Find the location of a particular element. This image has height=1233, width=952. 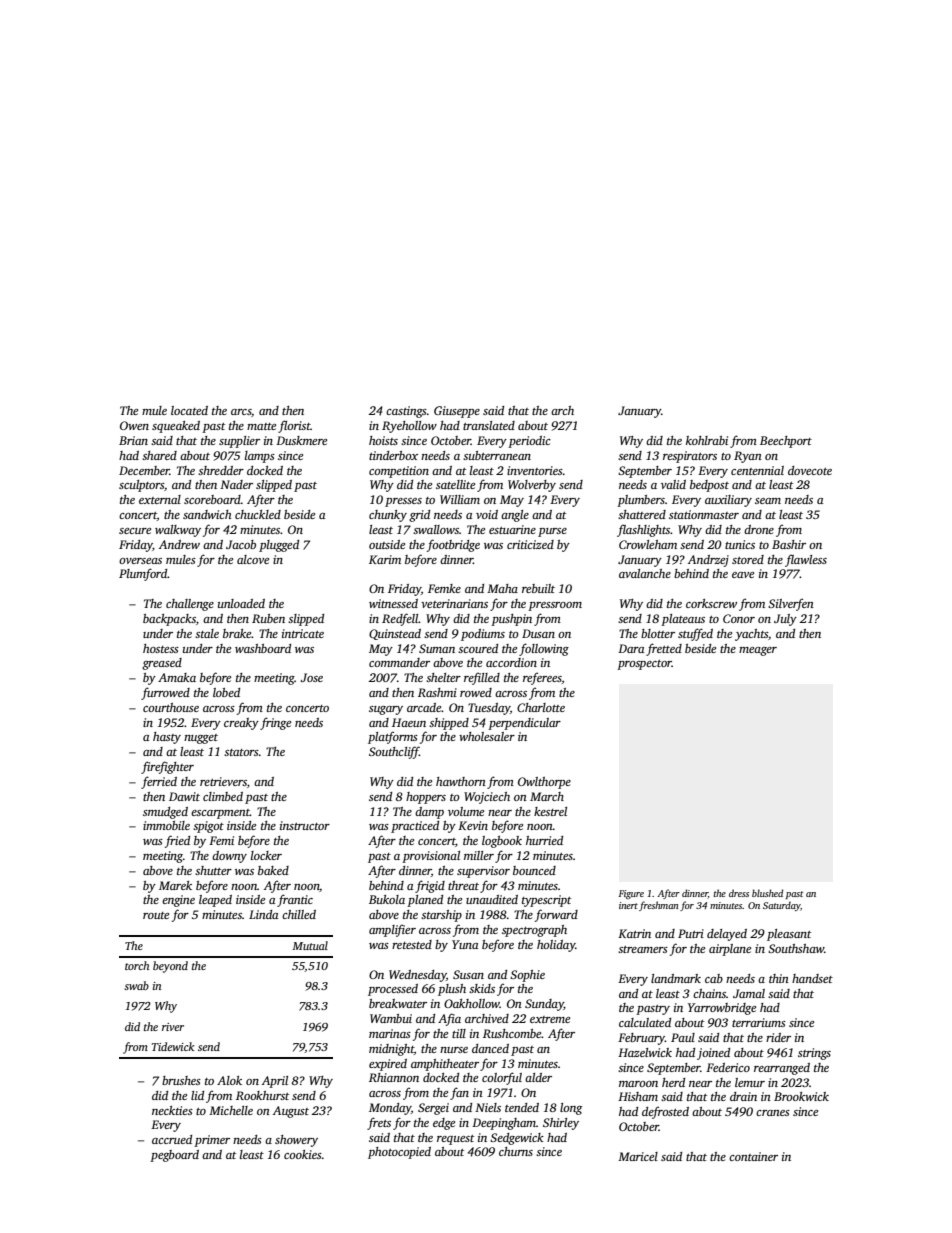

Saturday is located at coordinates (781, 906).
